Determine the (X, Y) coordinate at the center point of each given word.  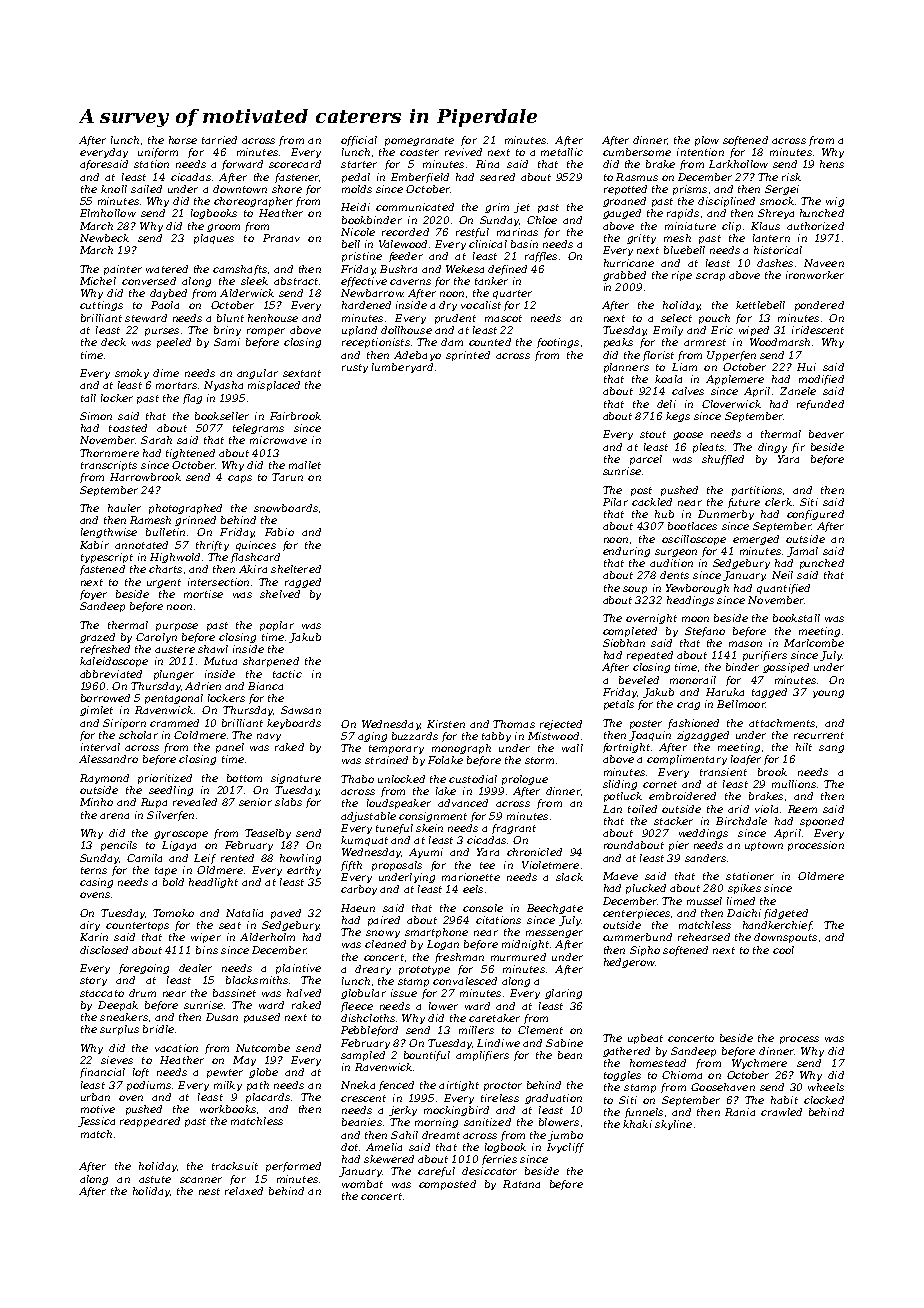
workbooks (228, 1109)
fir (798, 448)
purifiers (765, 656)
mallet (305, 465)
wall (572, 748)
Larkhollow (738, 164)
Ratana (521, 1184)
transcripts (109, 466)
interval (100, 747)
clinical (488, 244)
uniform (158, 153)
